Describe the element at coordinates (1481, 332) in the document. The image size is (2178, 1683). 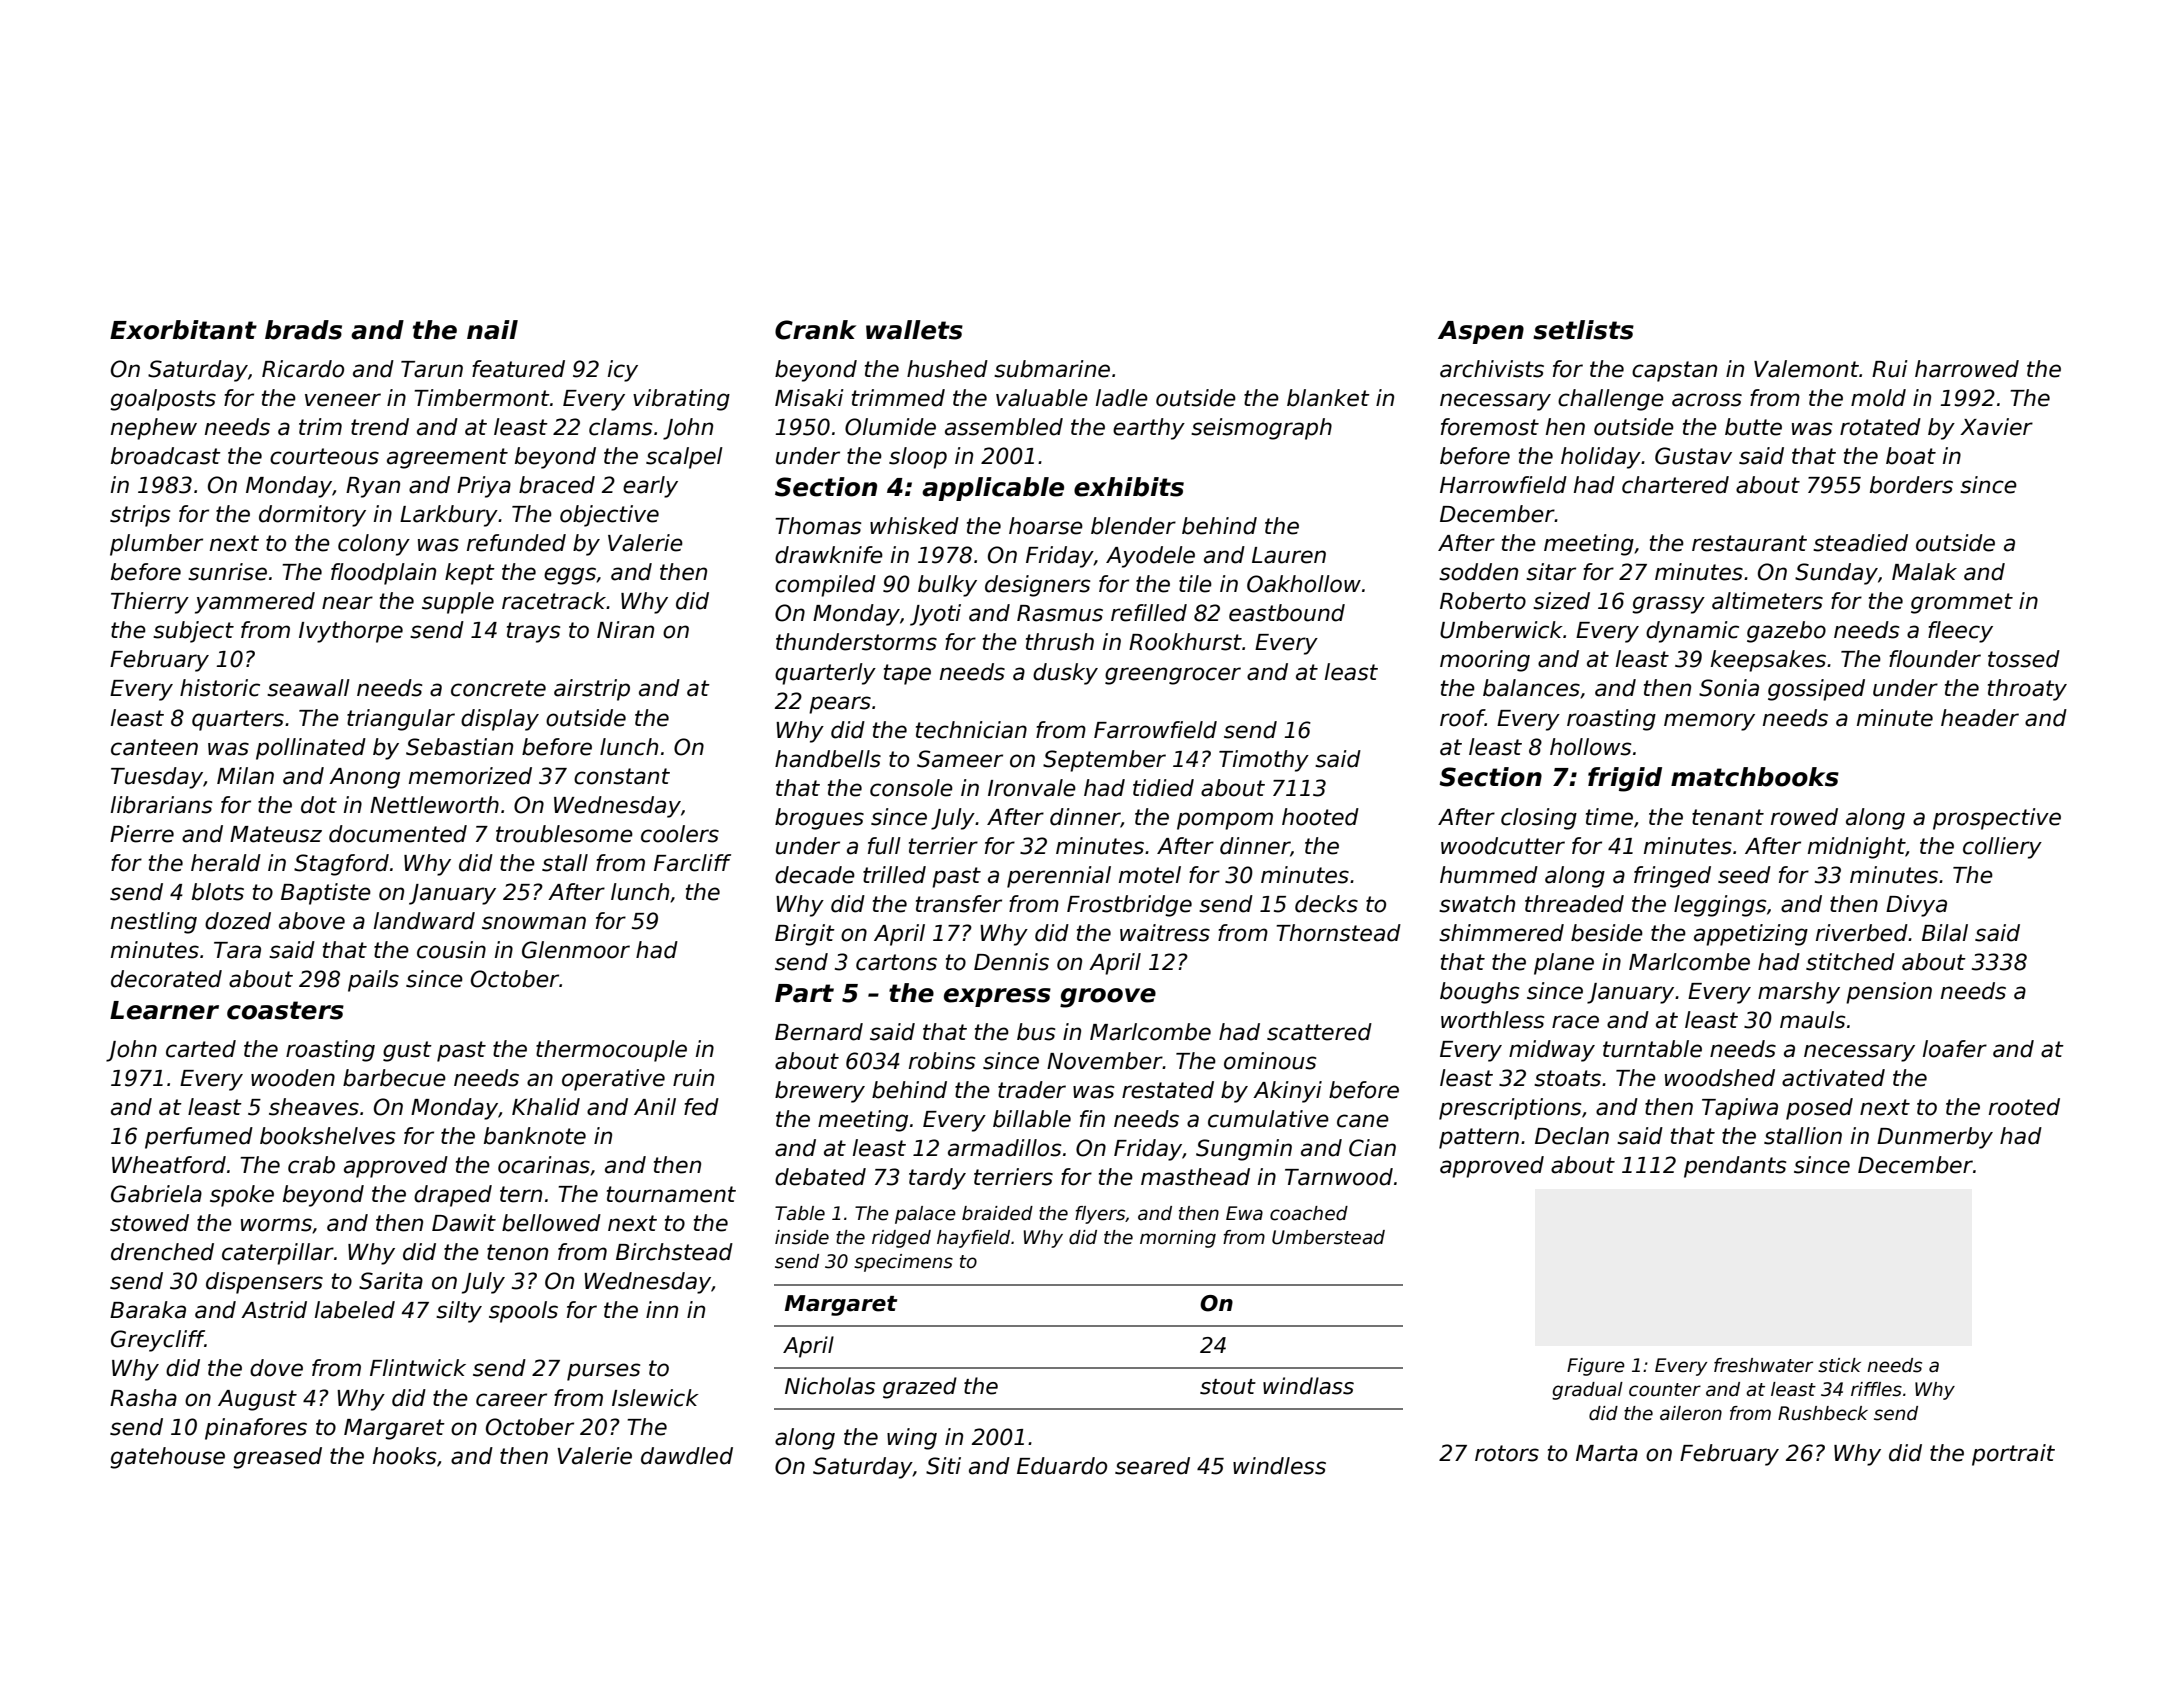
I see `Aspen` at that location.
